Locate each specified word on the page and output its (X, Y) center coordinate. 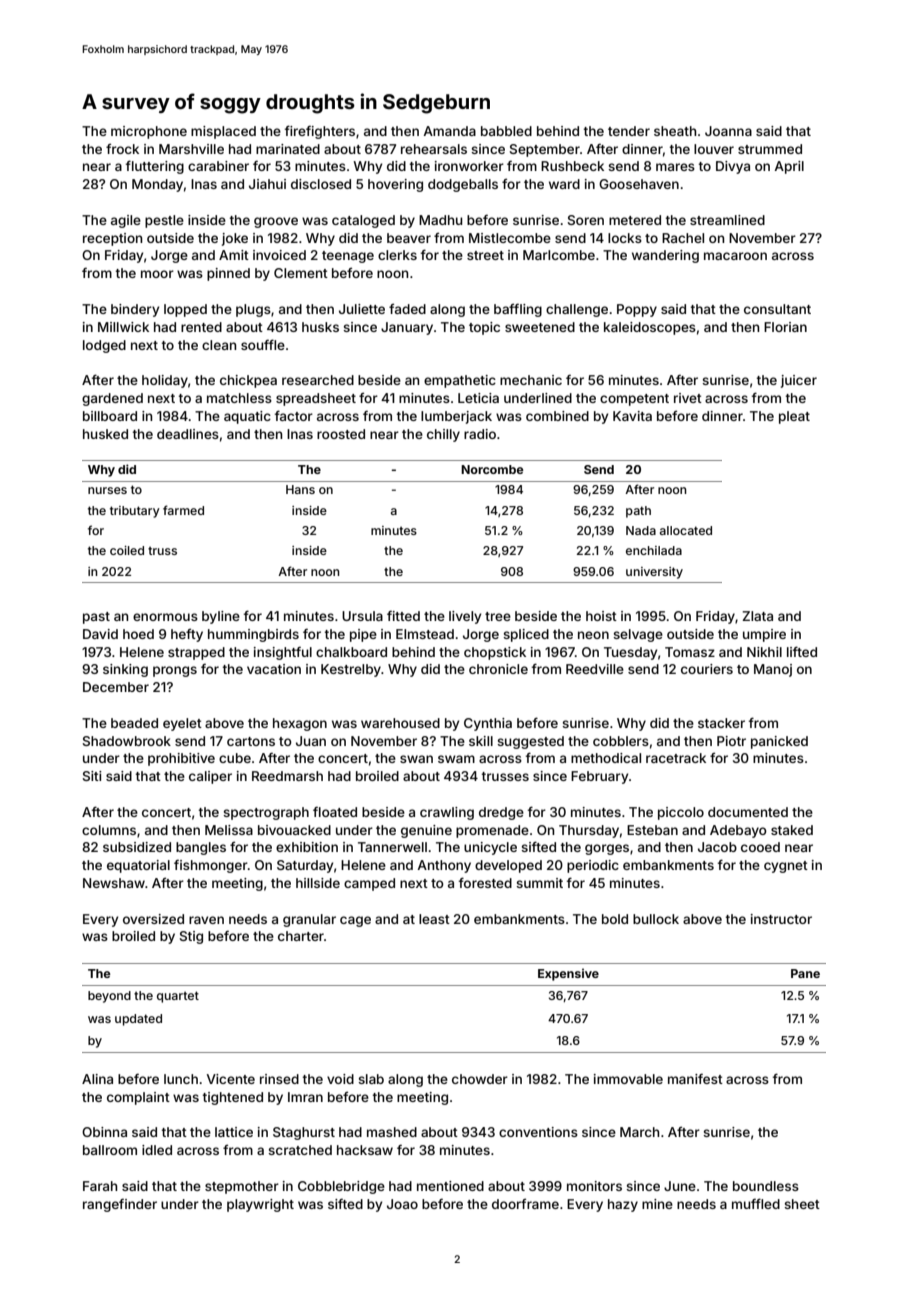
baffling (518, 310)
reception (112, 239)
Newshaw (114, 883)
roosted (341, 434)
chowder (480, 1079)
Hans (300, 489)
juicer (799, 381)
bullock (656, 919)
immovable (628, 1079)
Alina (97, 1079)
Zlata (757, 616)
